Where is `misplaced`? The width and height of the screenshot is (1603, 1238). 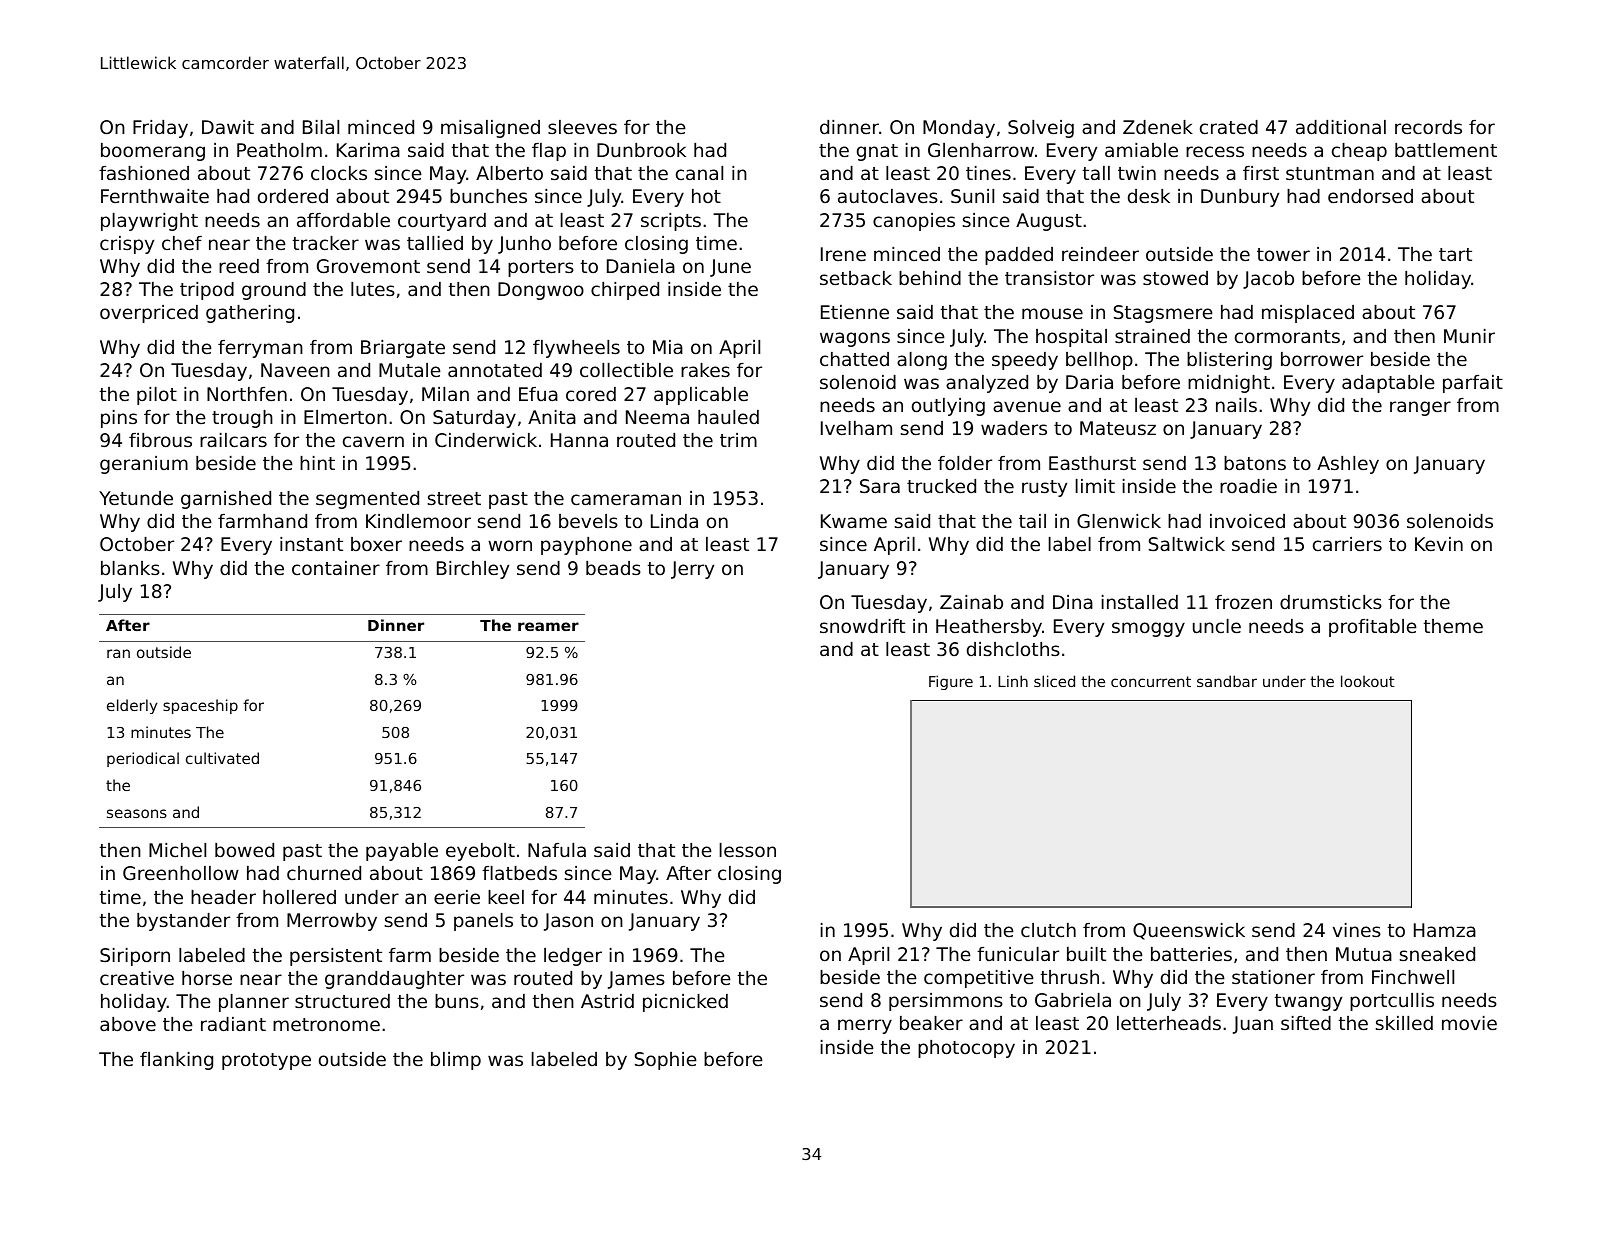 misplaced is located at coordinates (1308, 314).
